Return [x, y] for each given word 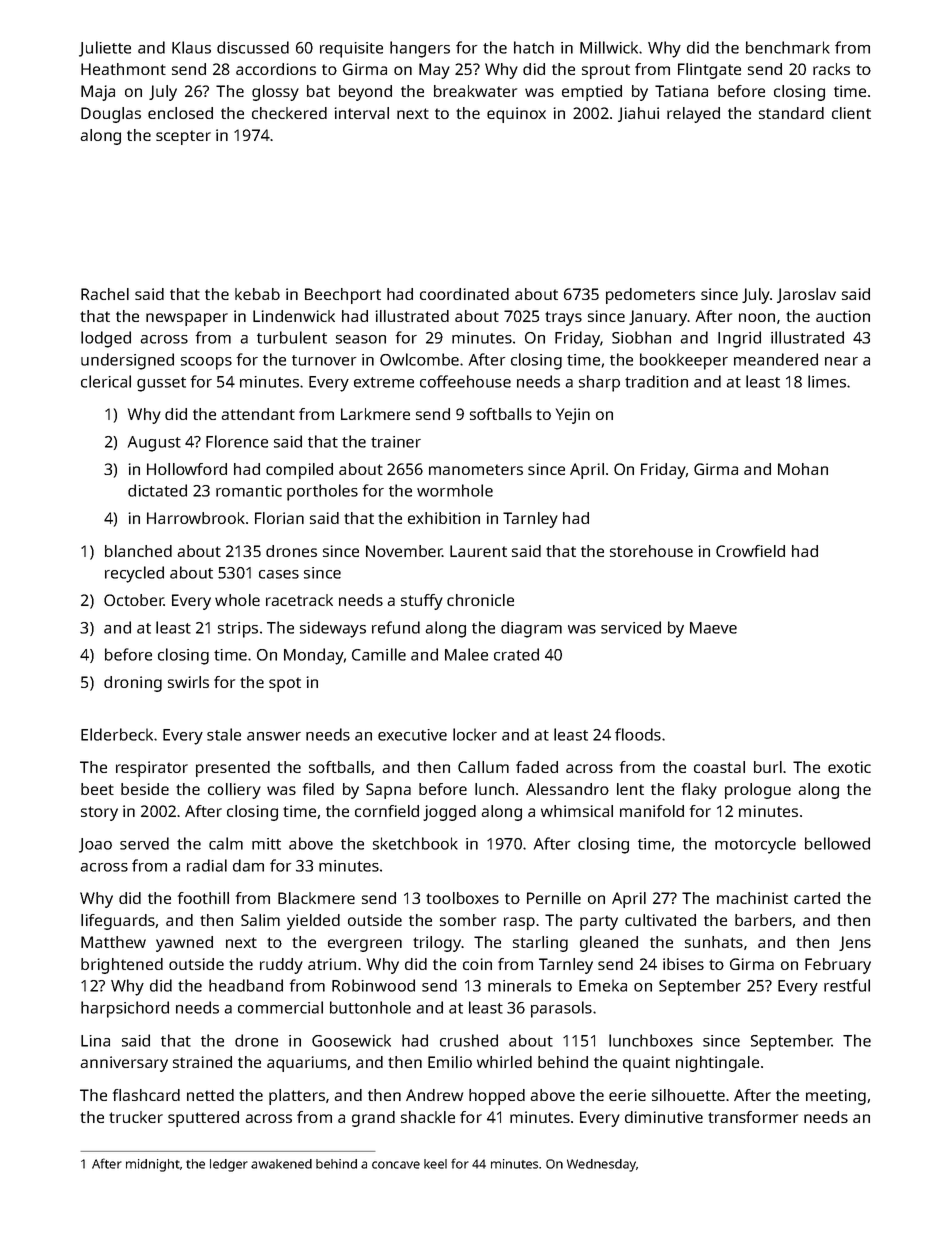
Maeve [713, 628]
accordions [276, 69]
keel [435, 1164]
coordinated [464, 294]
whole [237, 600]
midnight [153, 1165]
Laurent [478, 551]
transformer [753, 1117]
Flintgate [709, 71]
